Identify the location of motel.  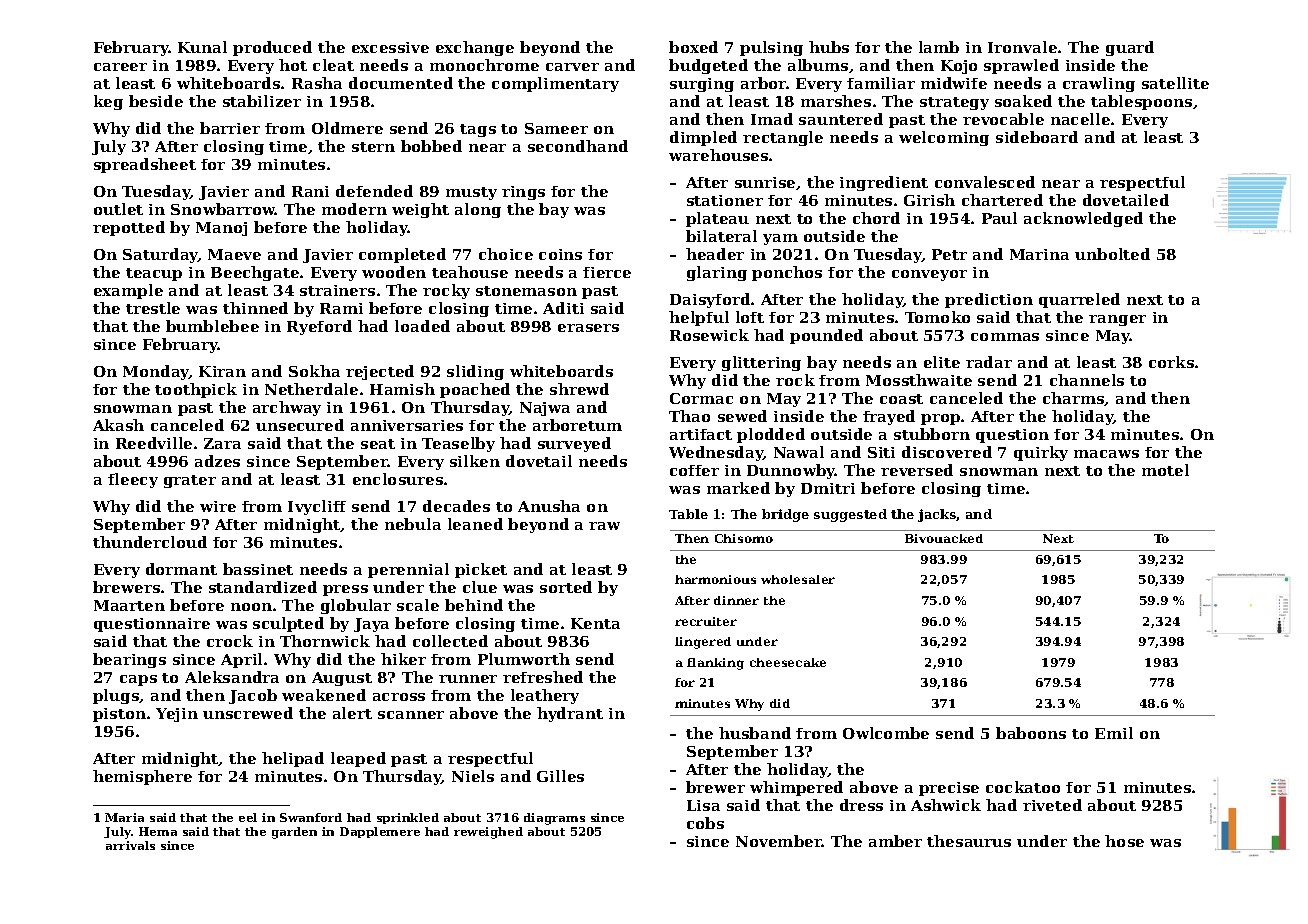
(1165, 470).
